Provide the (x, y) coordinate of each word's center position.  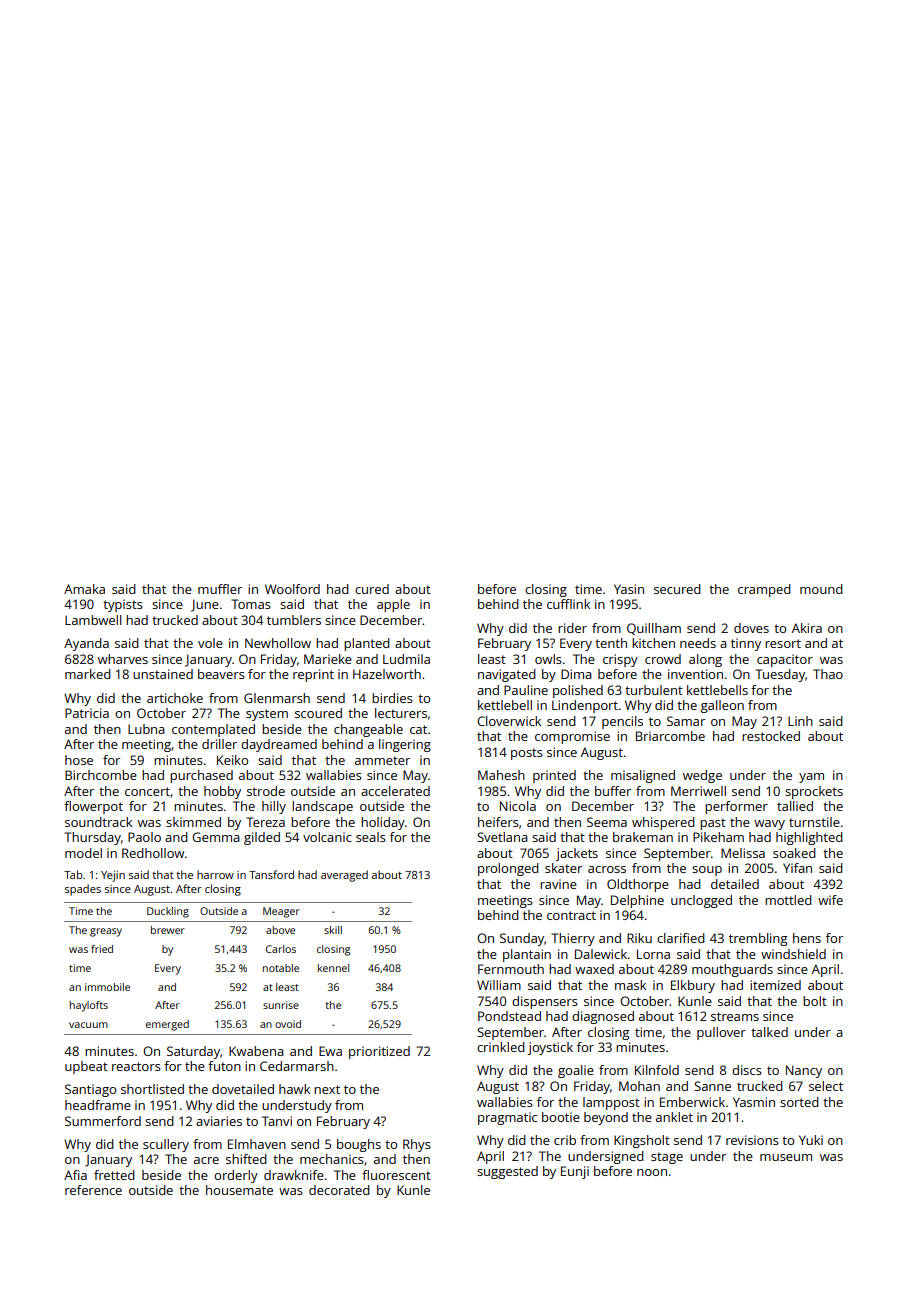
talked (769, 1032)
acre (206, 1160)
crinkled (501, 1047)
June (205, 605)
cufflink (568, 604)
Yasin (629, 589)
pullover (721, 1033)
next (327, 1089)
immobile (107, 987)
